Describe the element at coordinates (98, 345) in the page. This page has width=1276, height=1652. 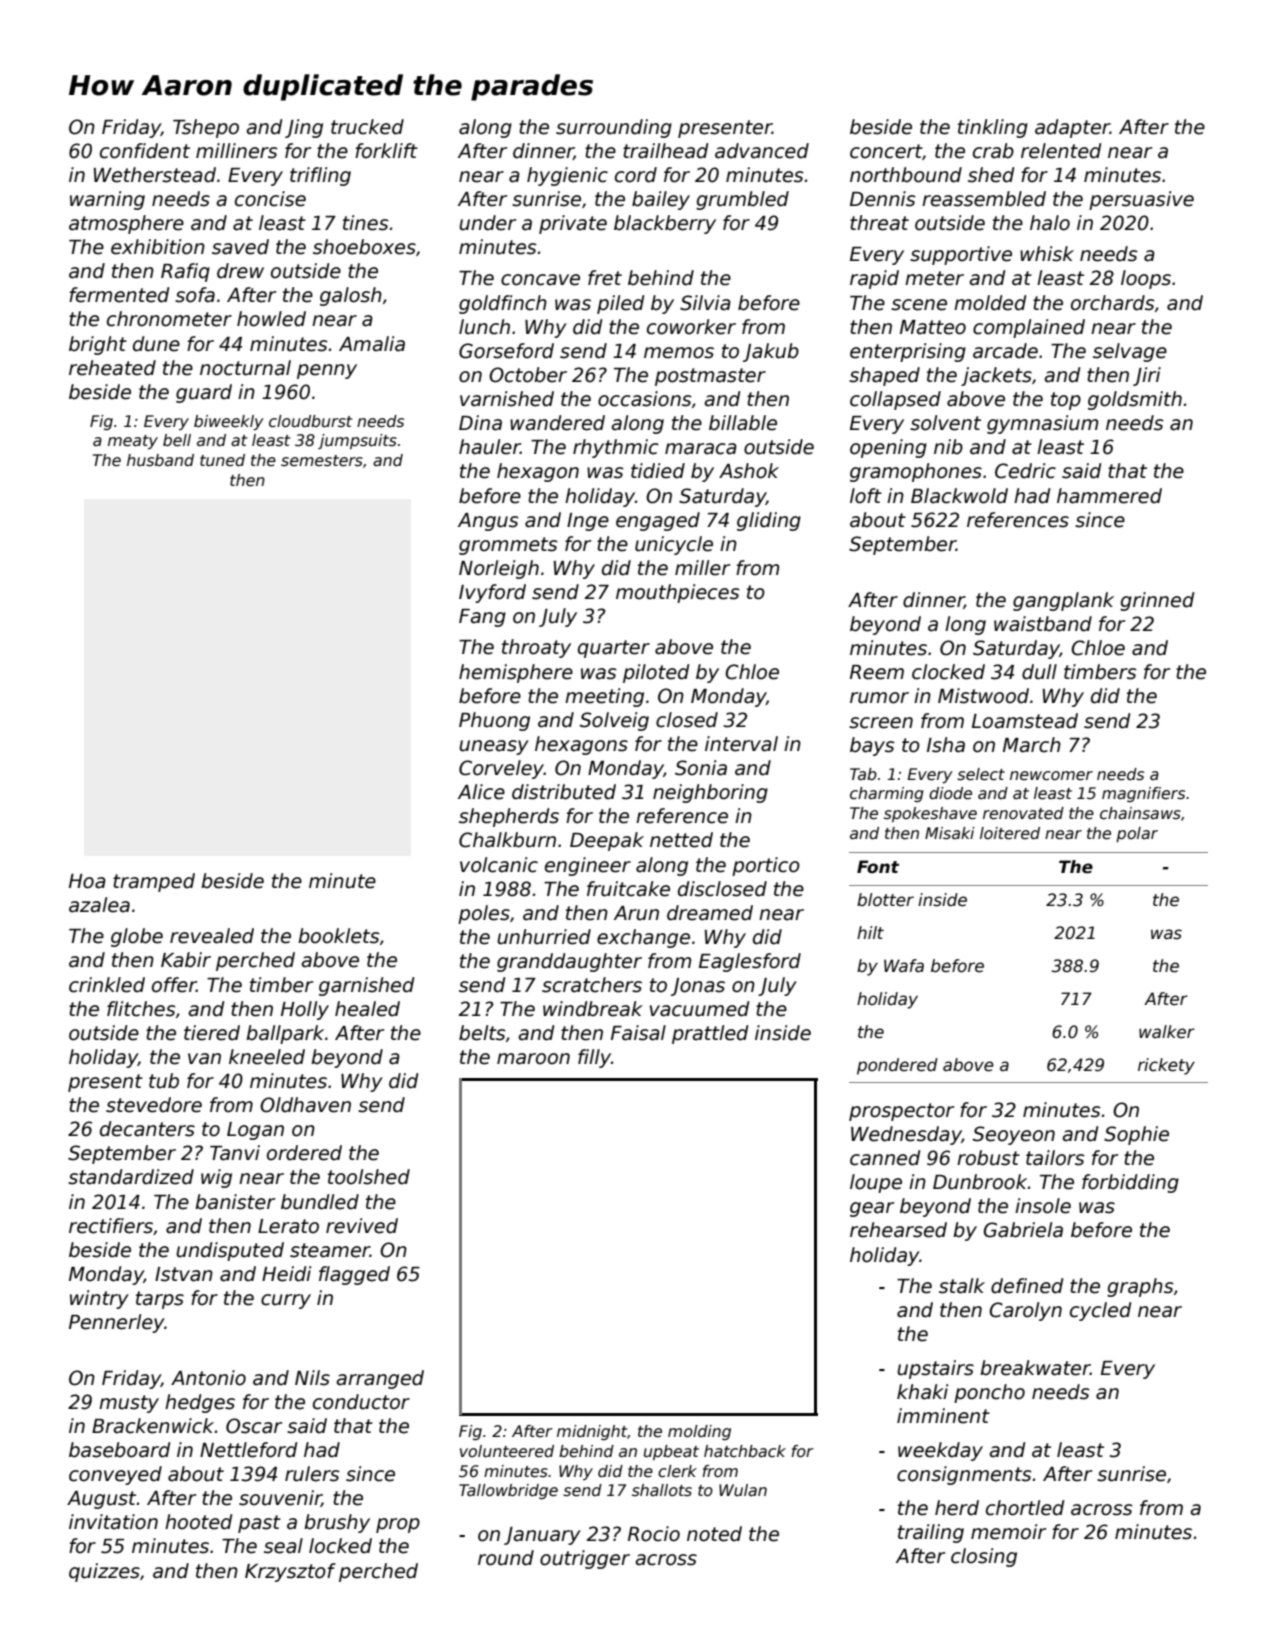
I see `bright` at that location.
